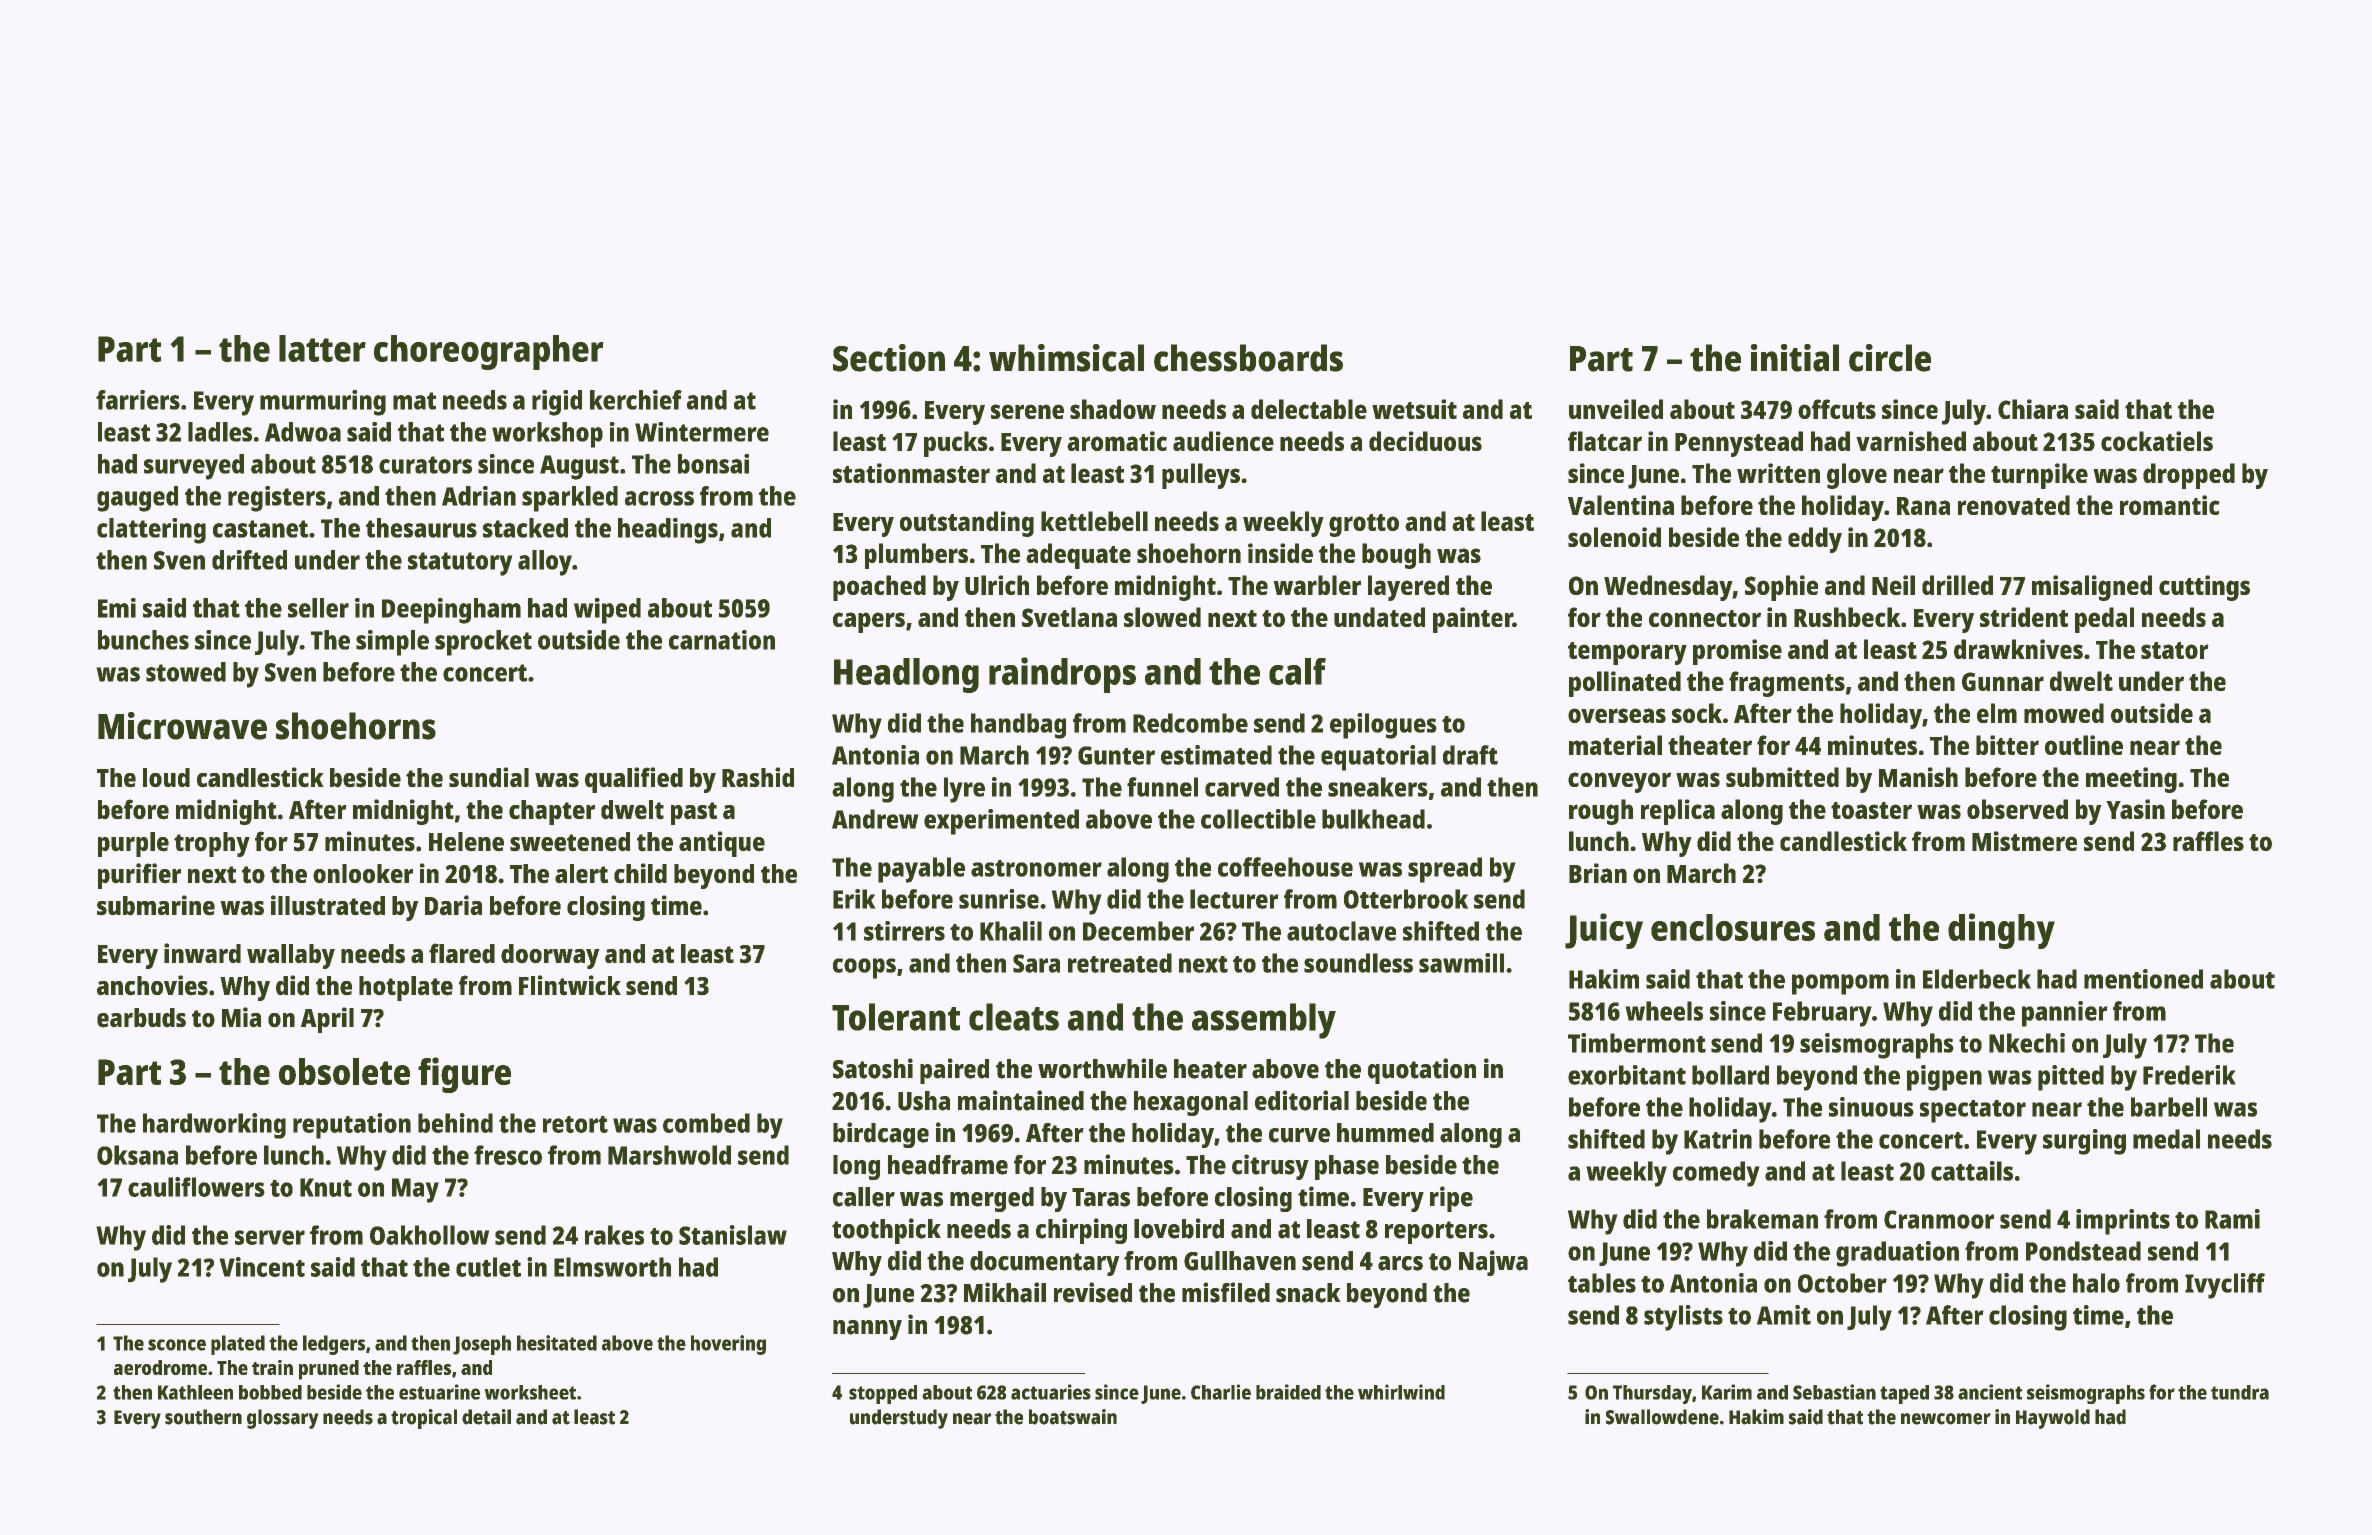 Image resolution: width=2372 pixels, height=1535 pixels. Describe the element at coordinates (1341, 931) in the screenshot. I see `autoclave` at that location.
